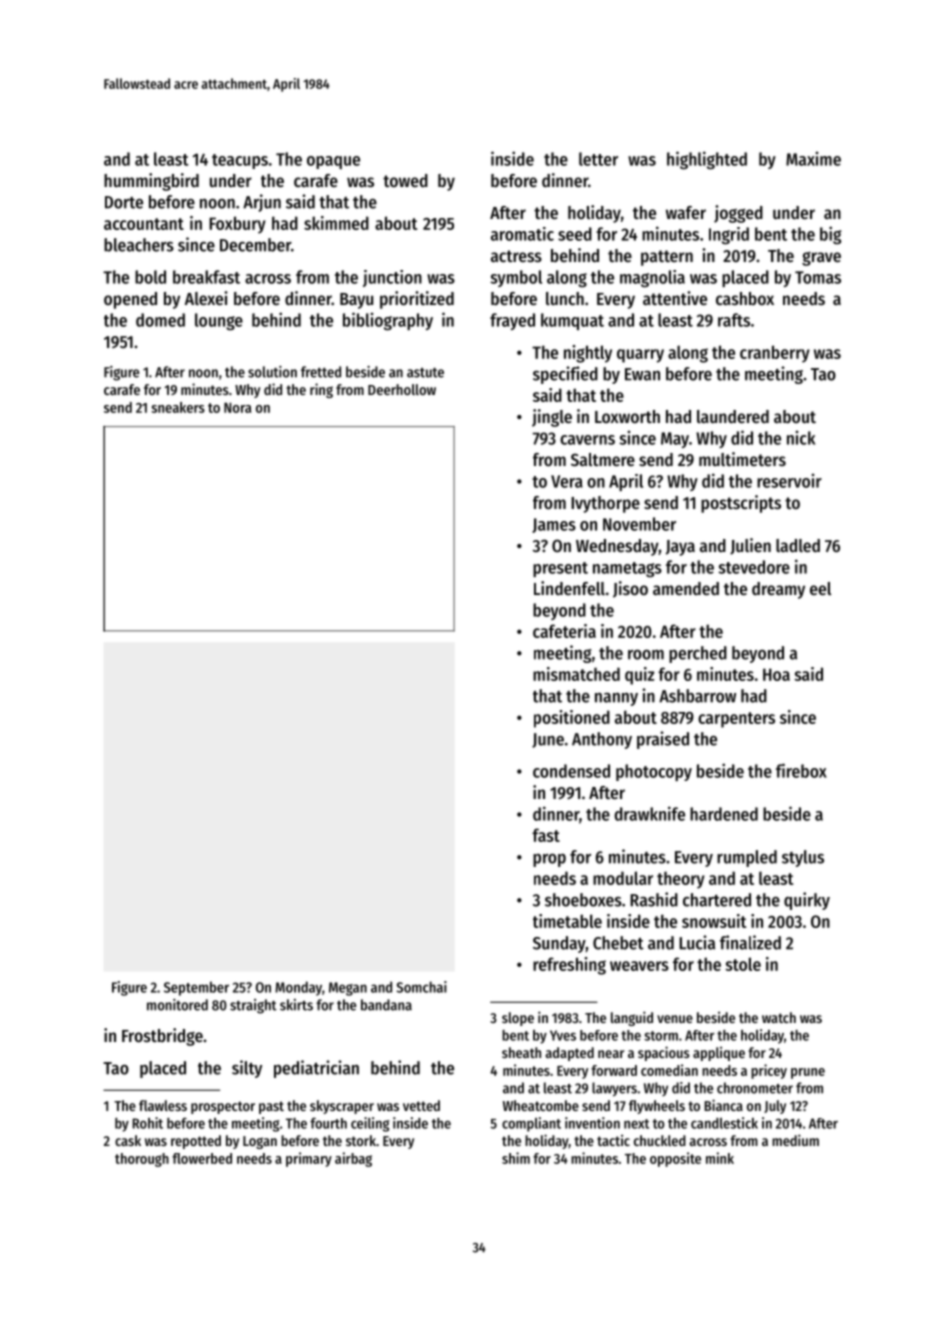  I want to click on primary, so click(309, 1159).
